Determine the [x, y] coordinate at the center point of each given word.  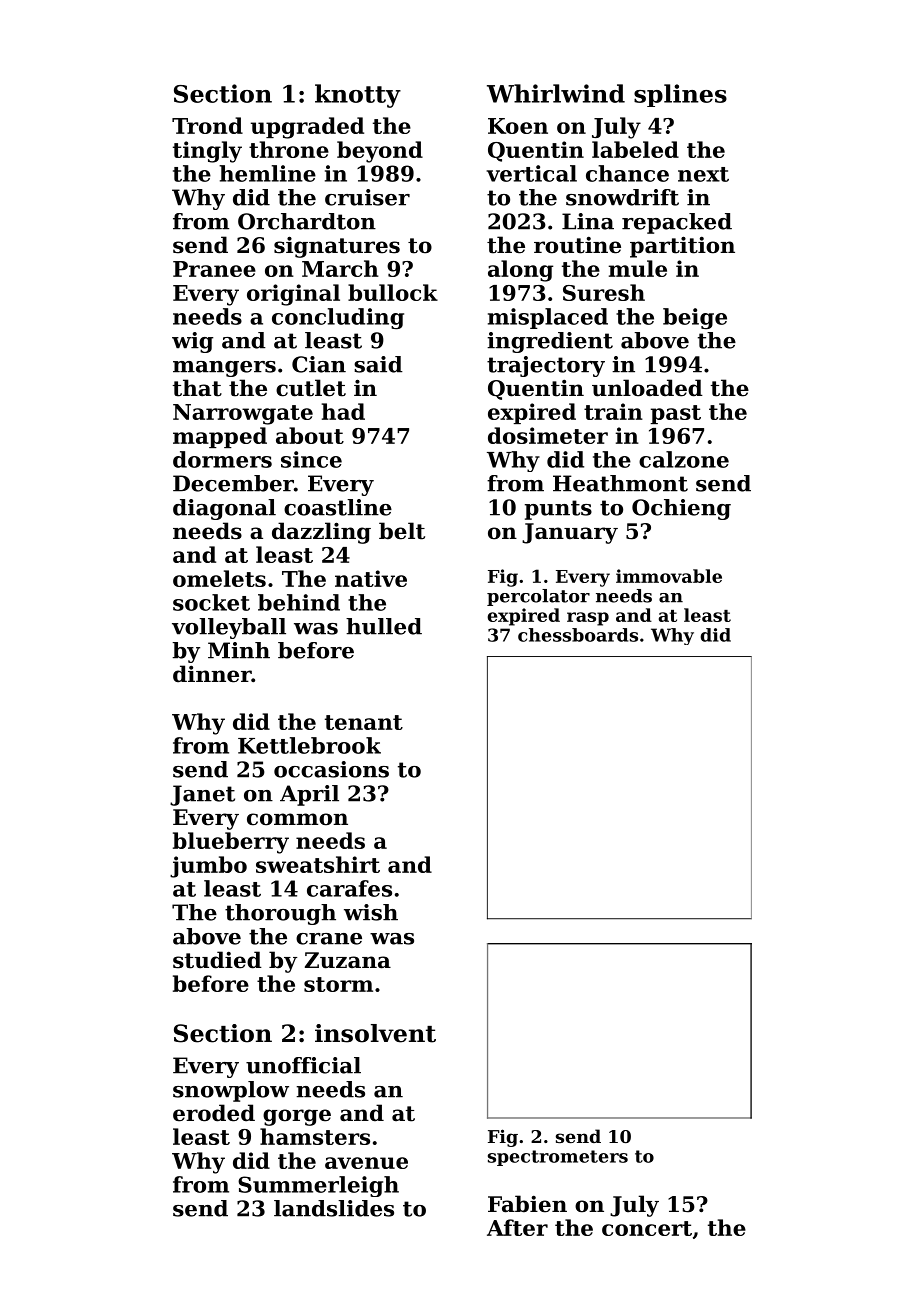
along [520, 271]
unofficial [303, 1065]
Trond [207, 125]
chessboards [578, 635]
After [517, 1227]
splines [680, 95]
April [309, 795]
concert [647, 1228]
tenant [364, 722]
